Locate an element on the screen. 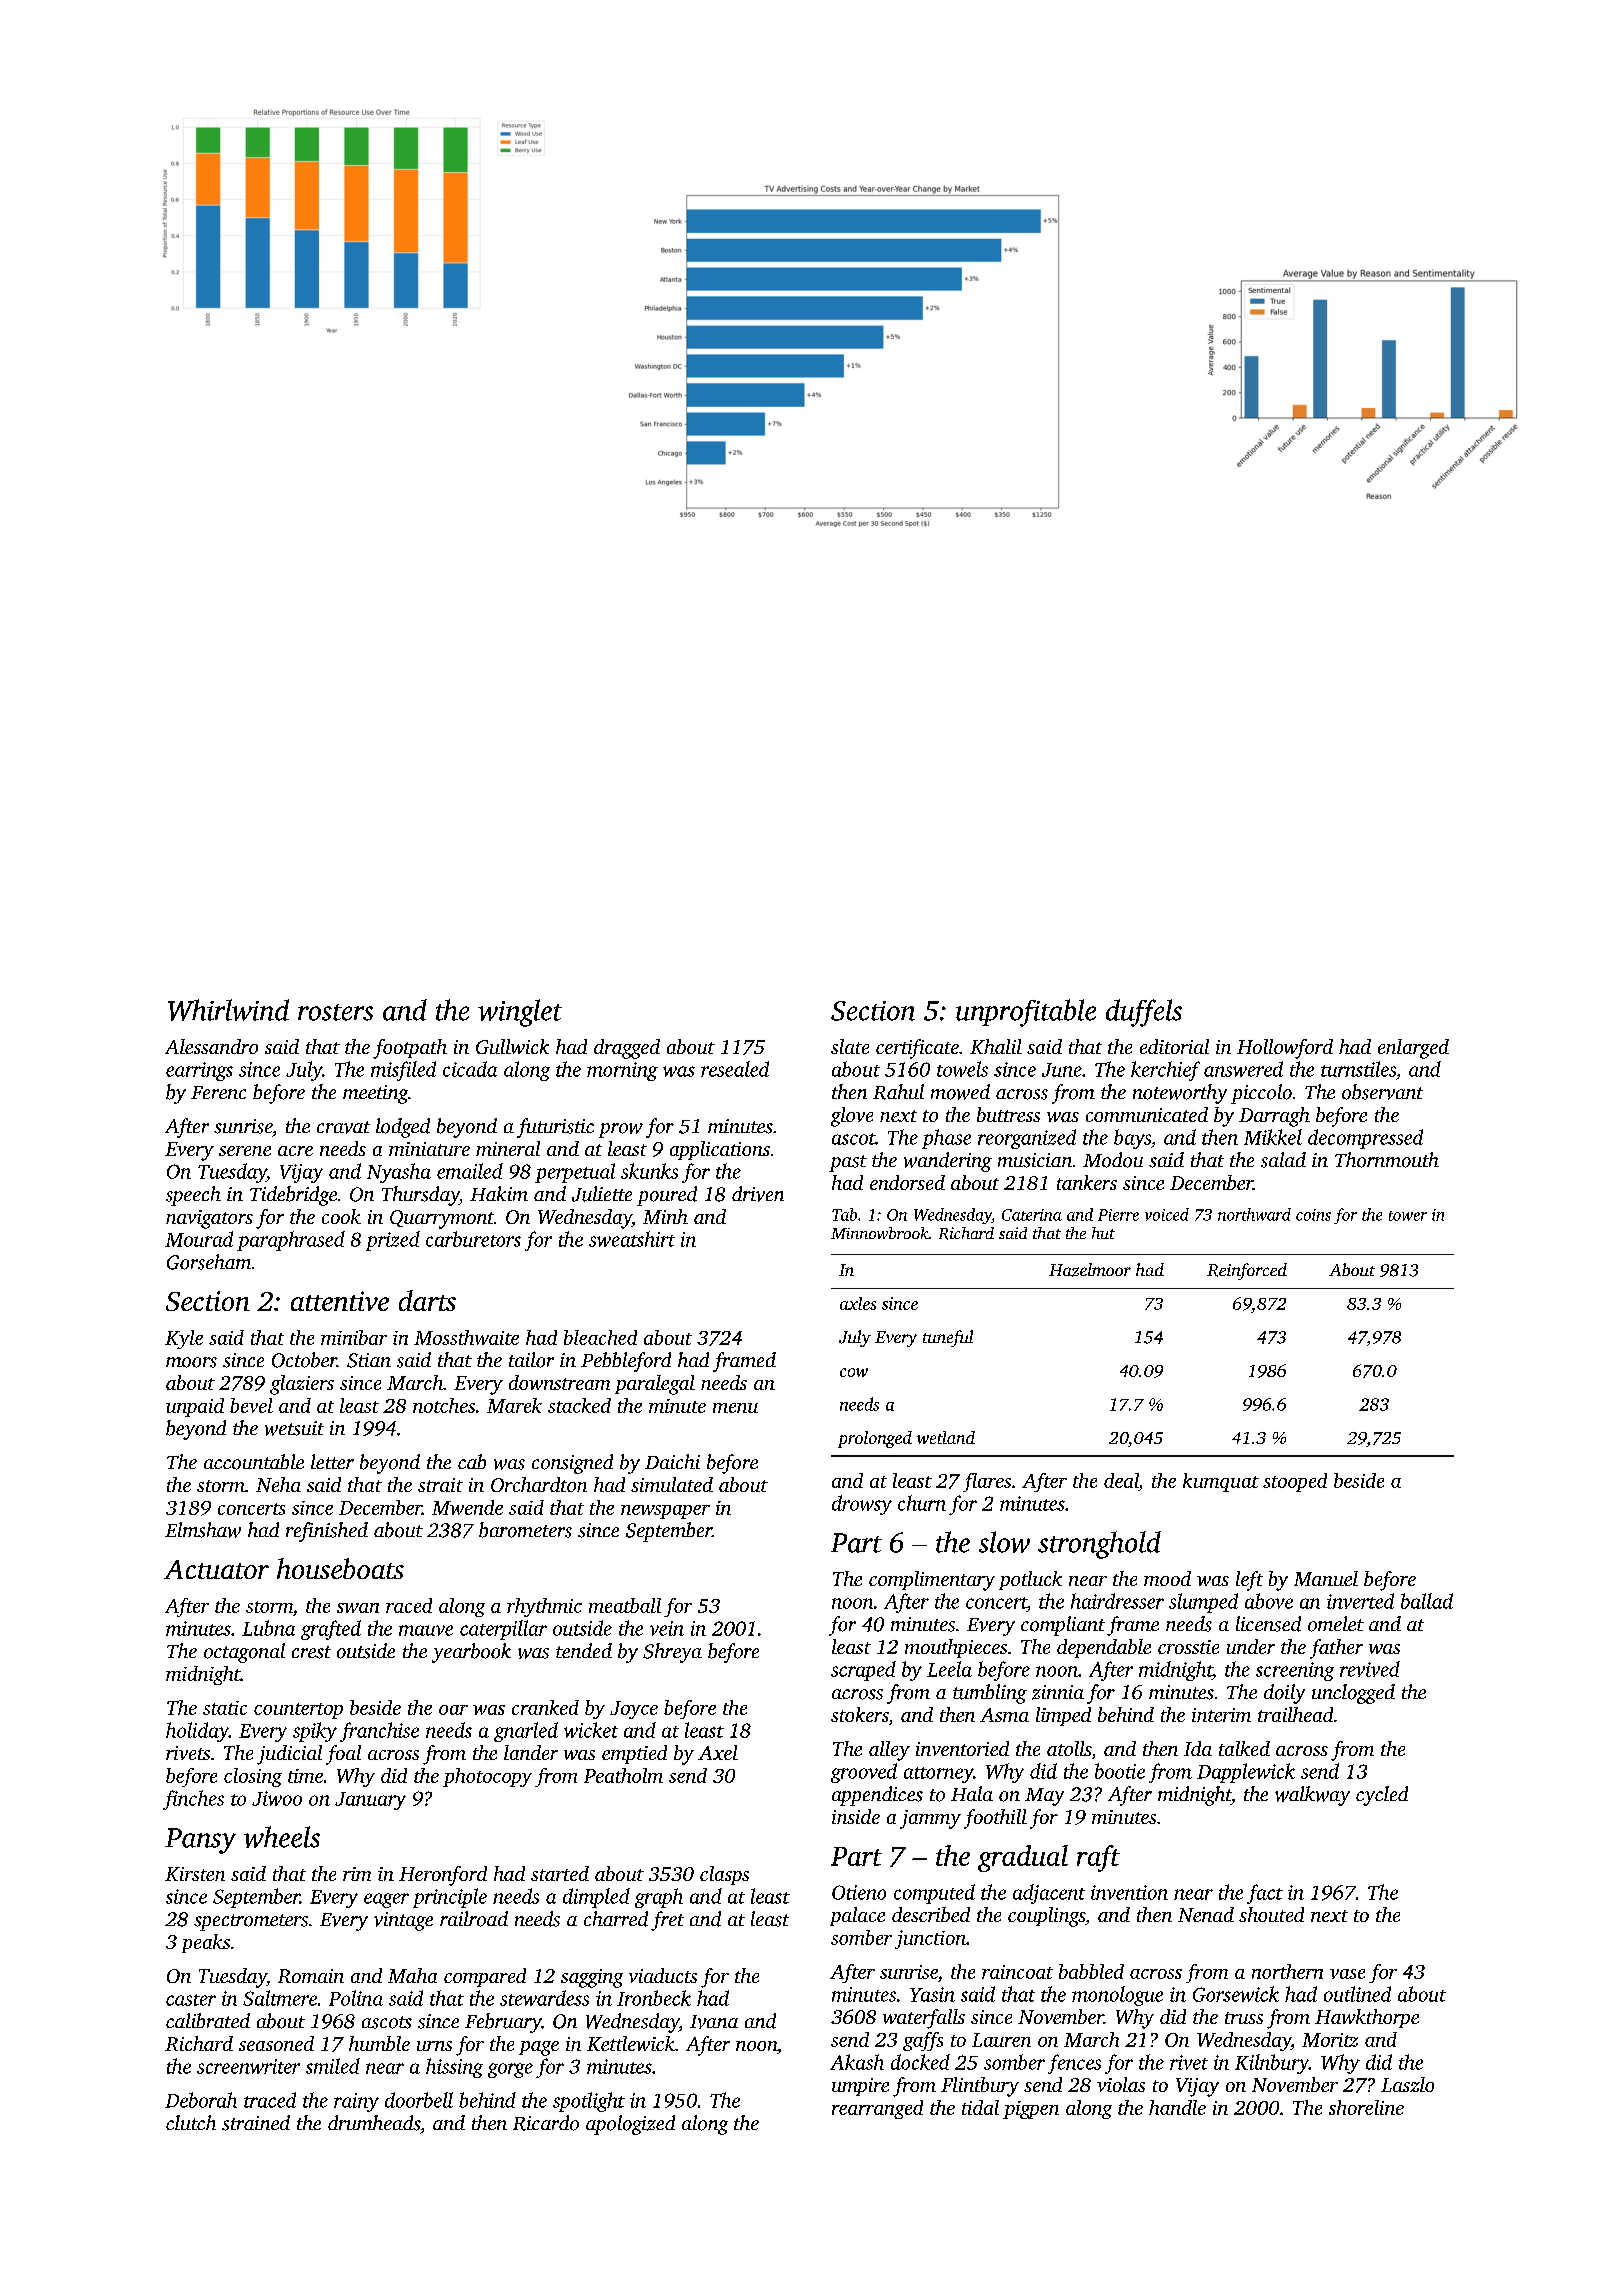 Image resolution: width=1620 pixels, height=2292 pixels. palace is located at coordinates (857, 1916).
